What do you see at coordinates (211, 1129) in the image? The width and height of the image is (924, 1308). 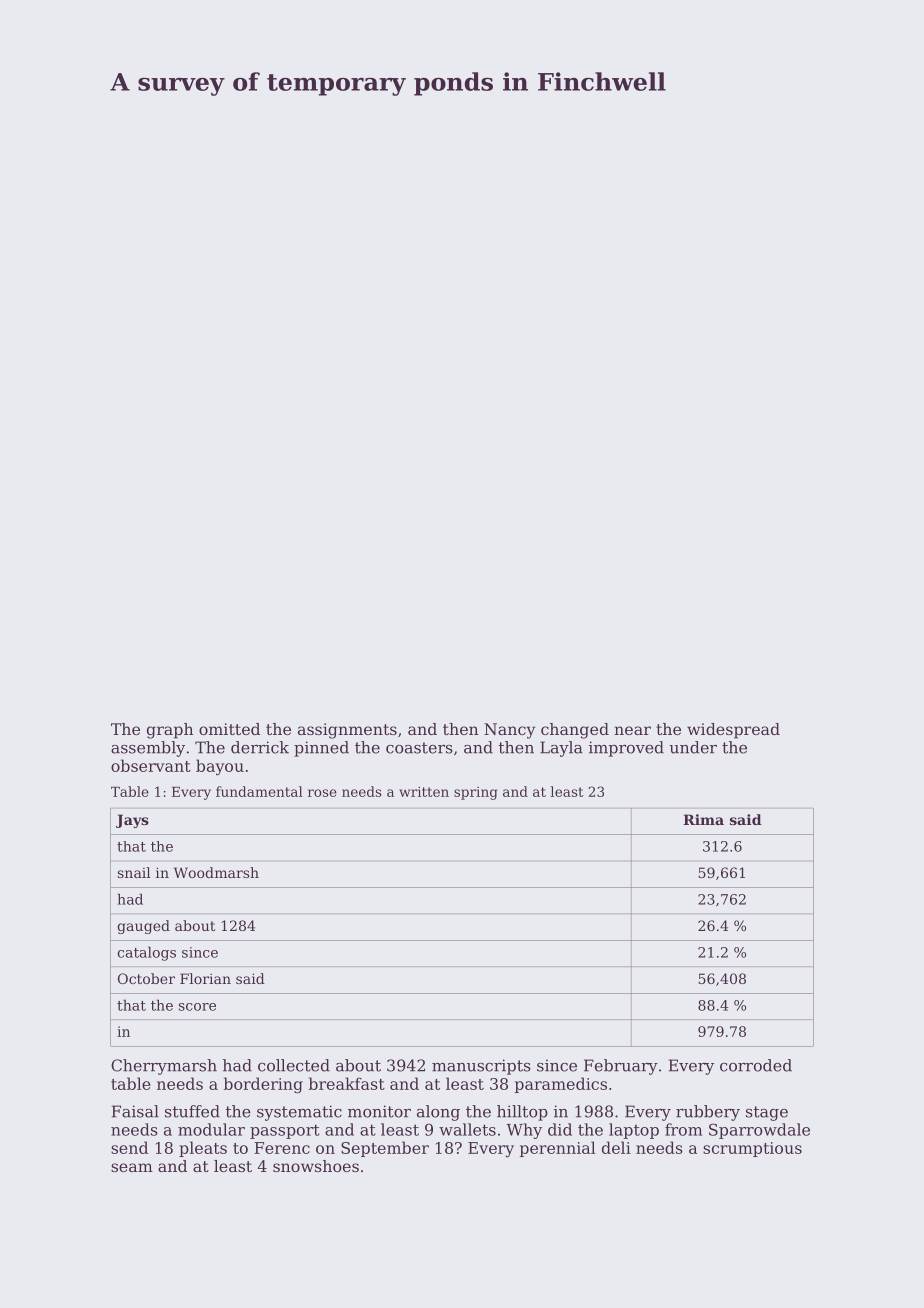 I see `modular` at bounding box center [211, 1129].
